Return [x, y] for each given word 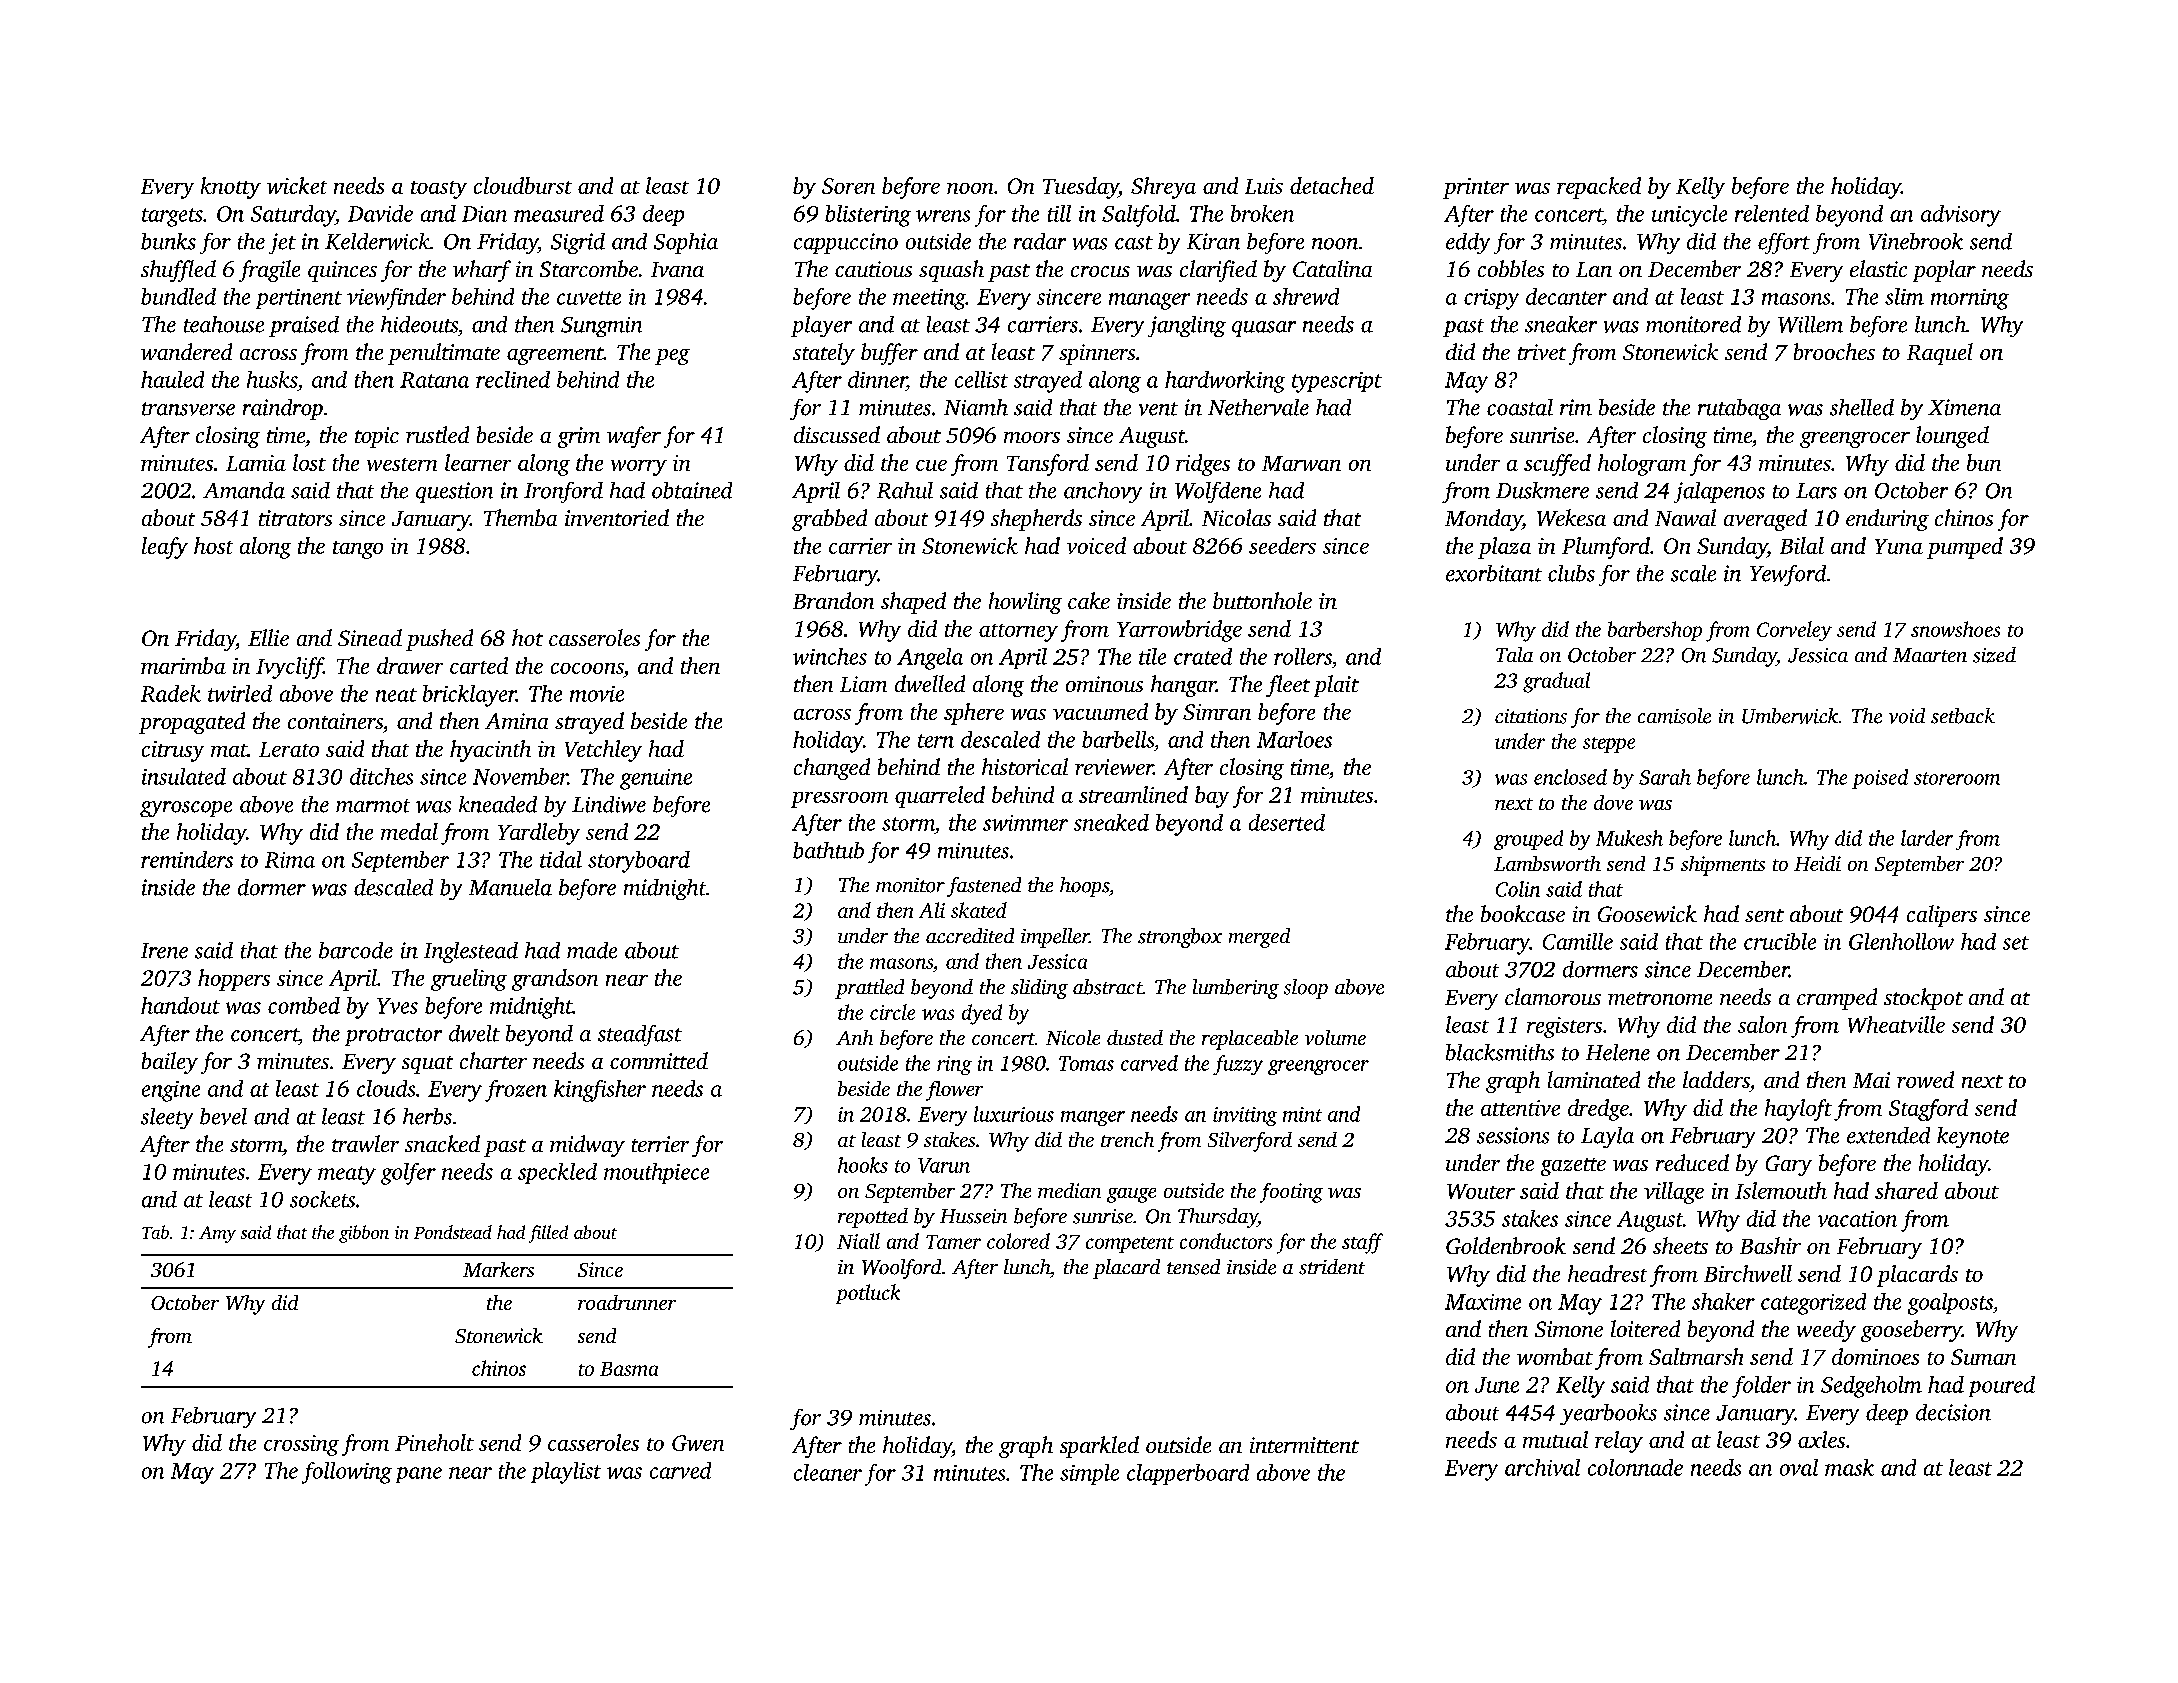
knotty [231, 188]
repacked [1599, 188]
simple [1089, 1474]
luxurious [1014, 1114]
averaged [1765, 520]
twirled [240, 693]
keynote [1973, 1137]
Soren [848, 186]
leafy [165, 548]
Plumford [1606, 548]
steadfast [640, 1035]
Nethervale [1258, 407]
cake [1089, 600]
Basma [629, 1369]
